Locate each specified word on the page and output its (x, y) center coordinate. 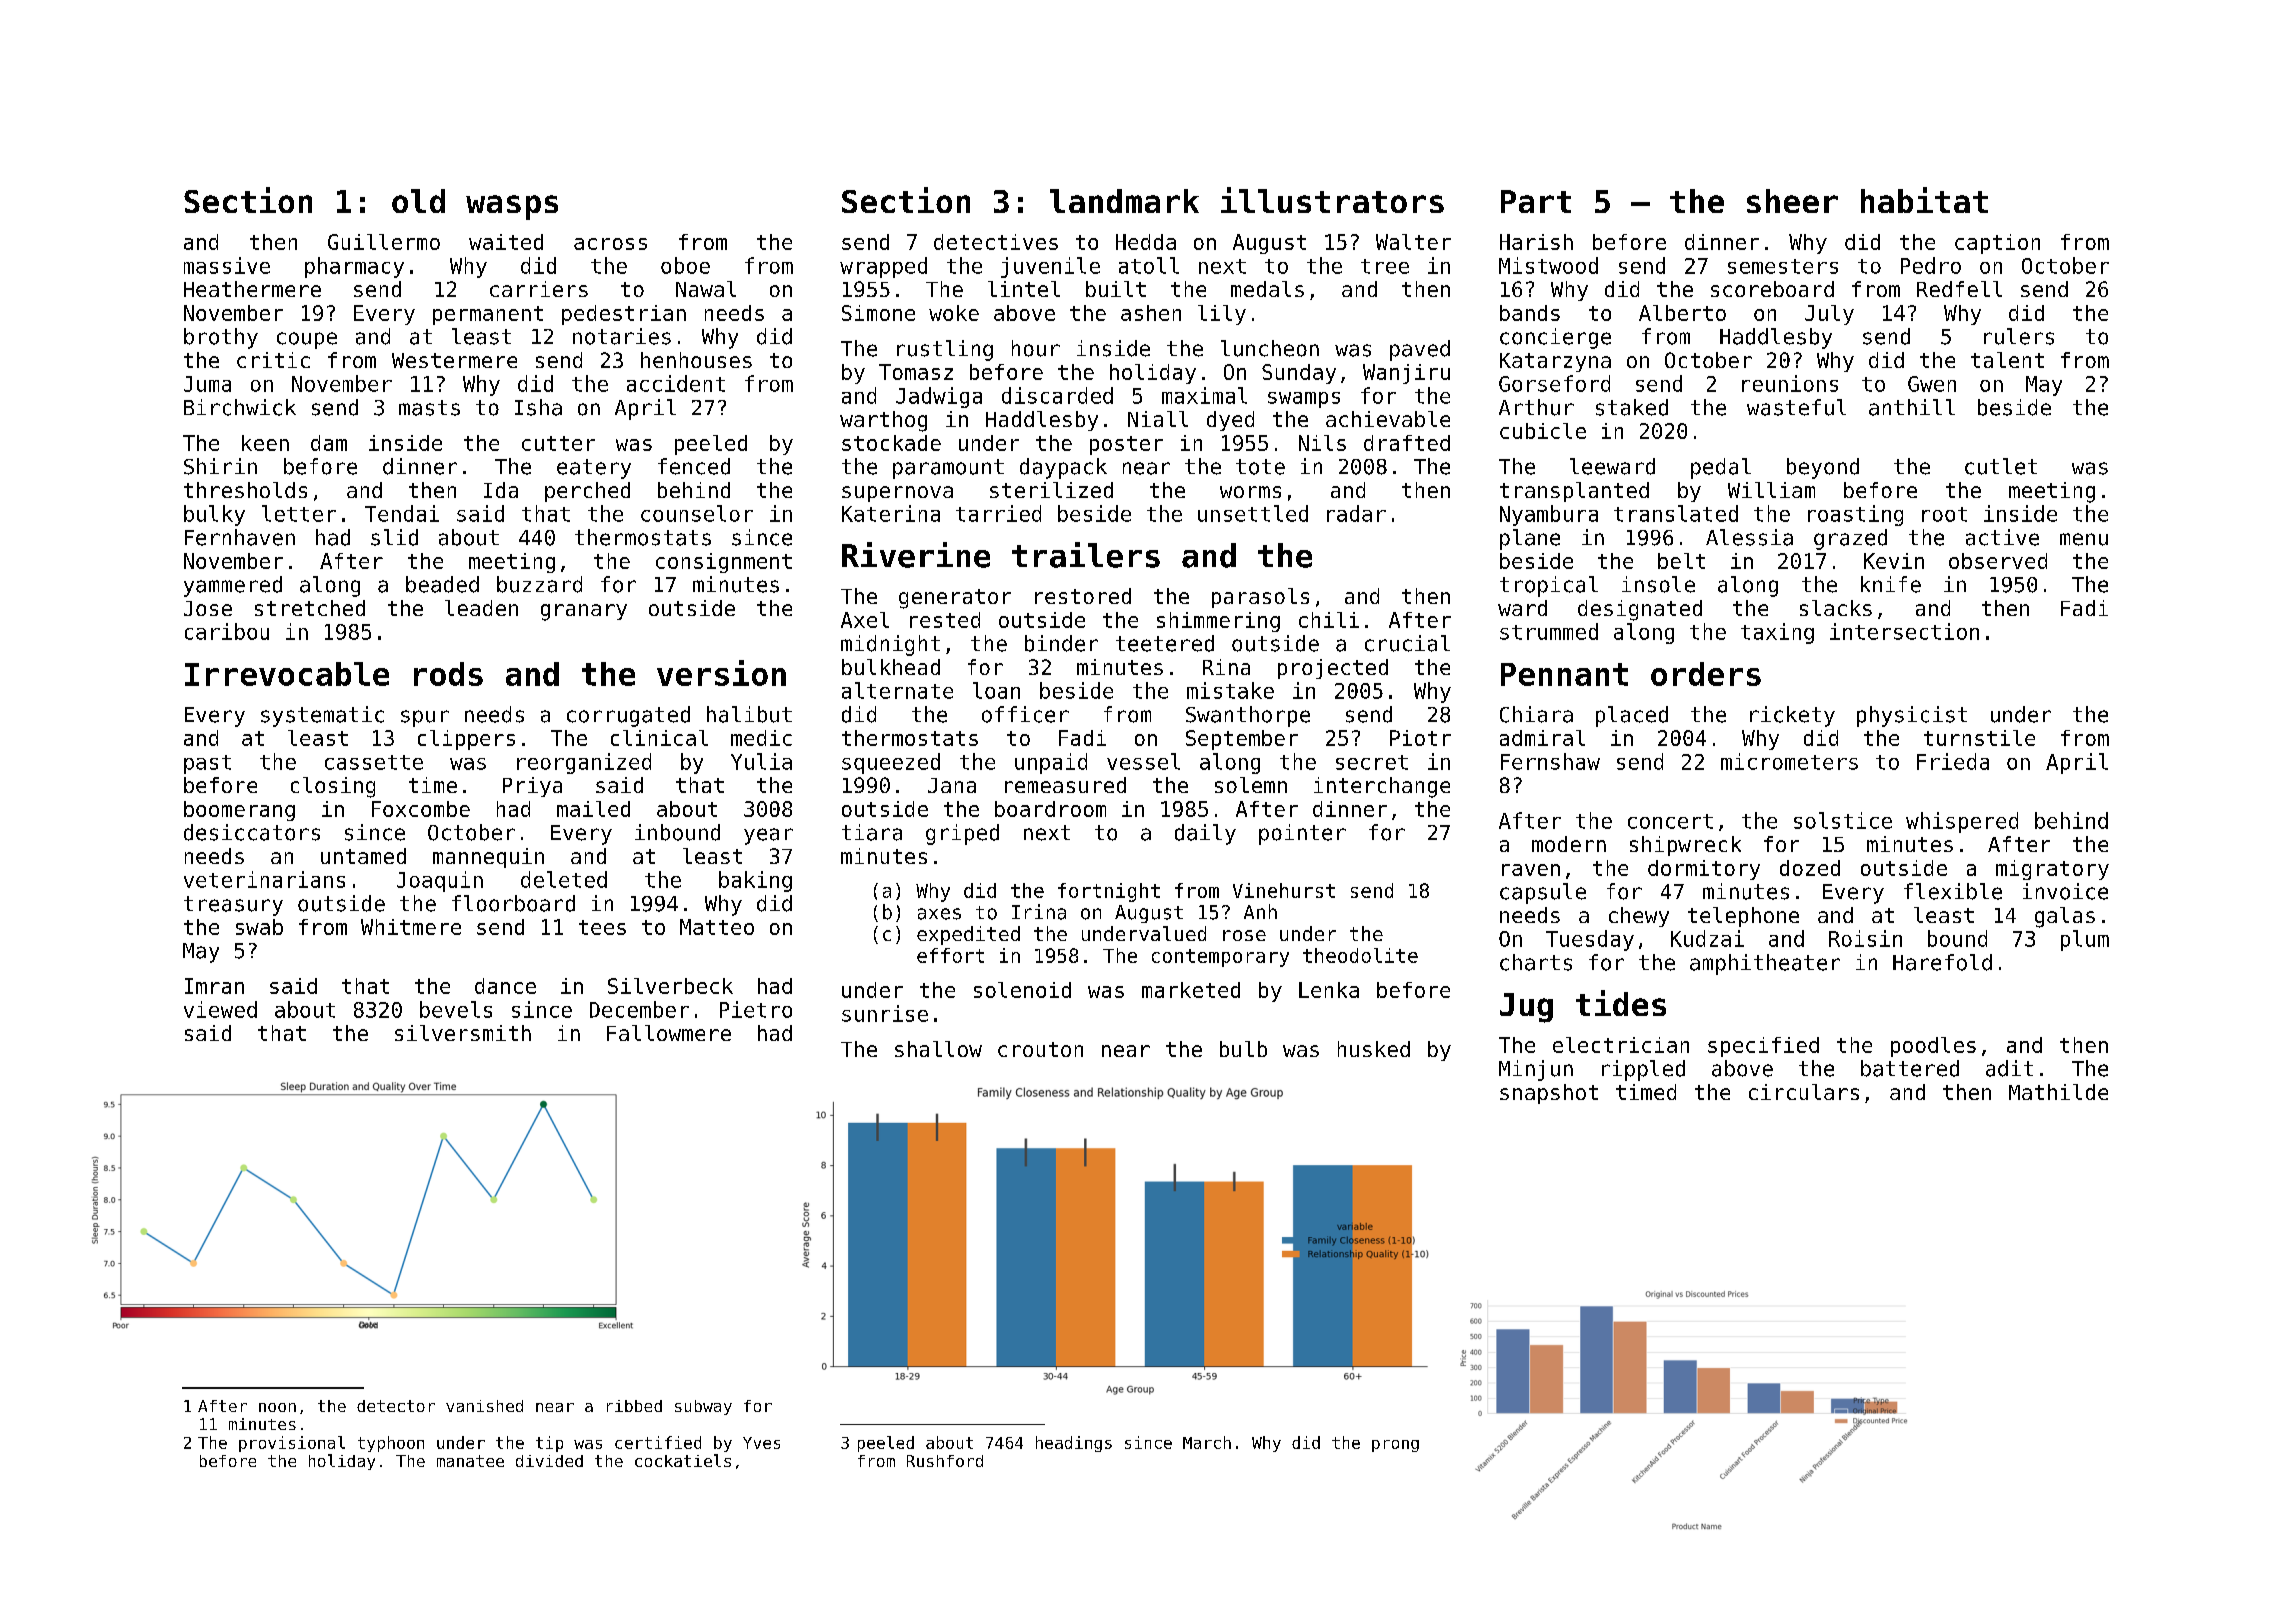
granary (584, 612)
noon (277, 1407)
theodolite (1360, 955)
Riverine (916, 555)
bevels (456, 1009)
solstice (1843, 820)
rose (1244, 935)
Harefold (1942, 962)
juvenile (1050, 267)
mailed (593, 809)
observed (1998, 561)
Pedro (1931, 265)
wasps (512, 207)
